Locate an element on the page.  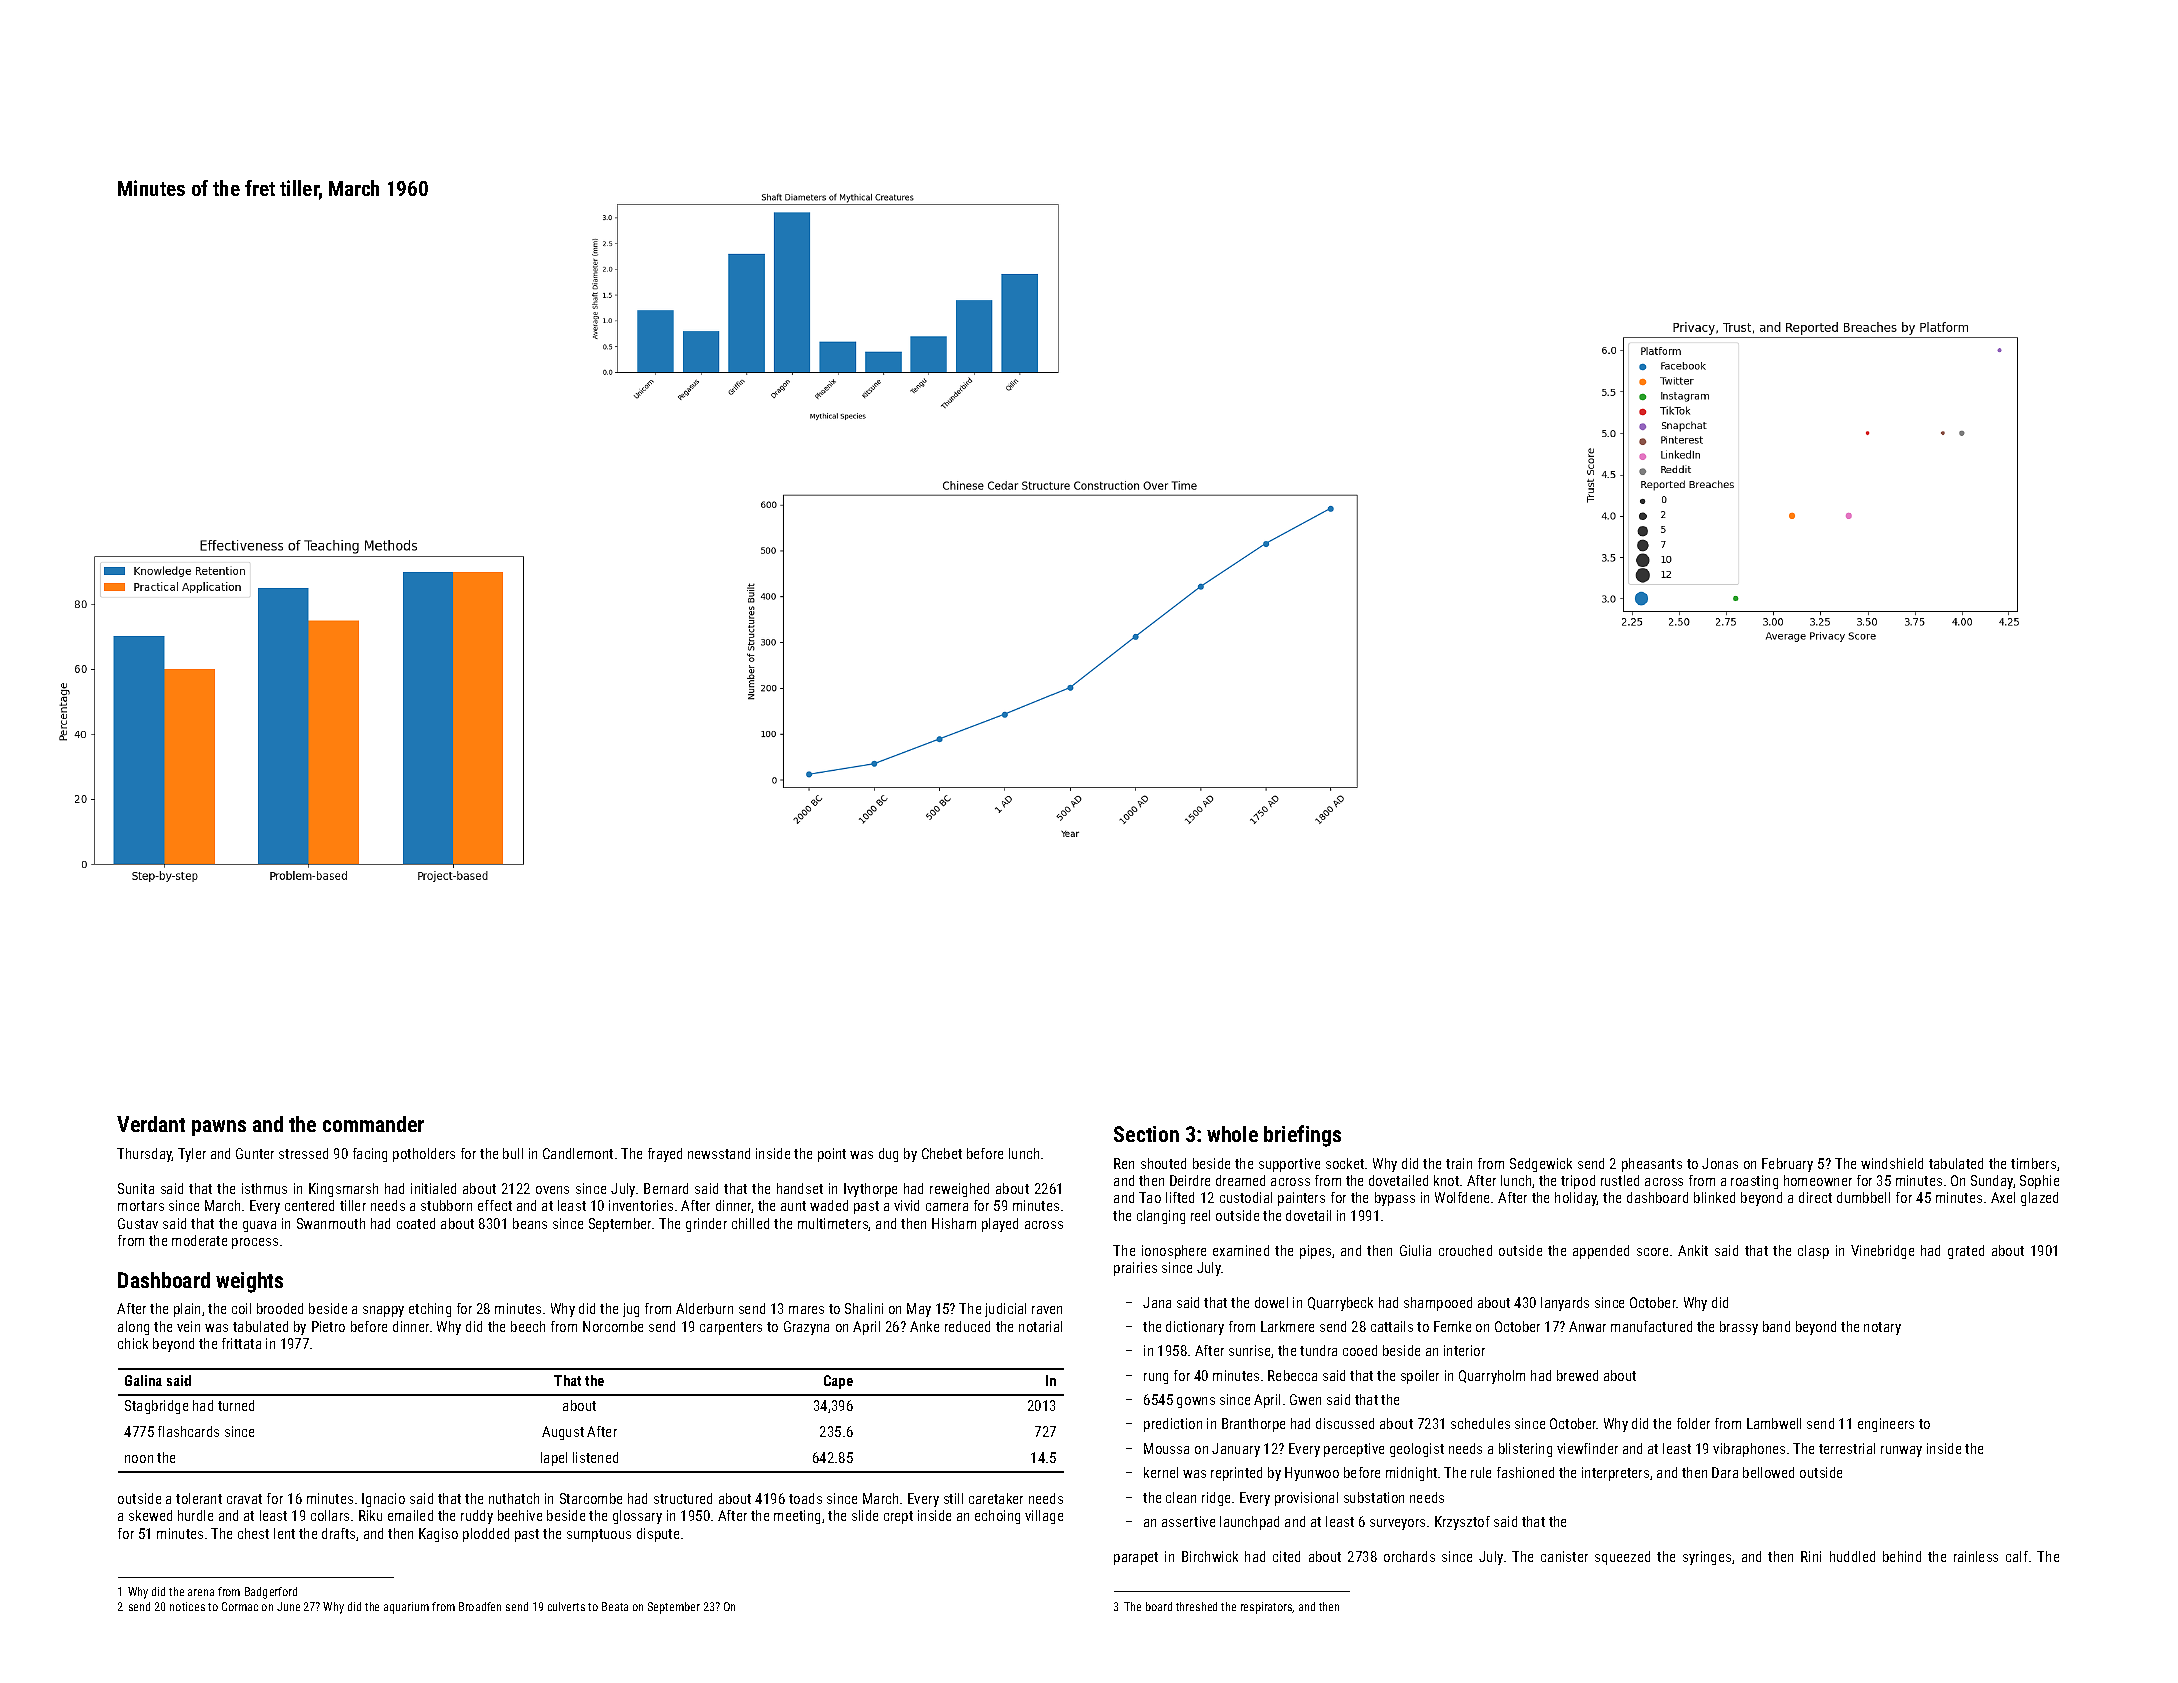
surveyors is located at coordinates (1397, 1524).
